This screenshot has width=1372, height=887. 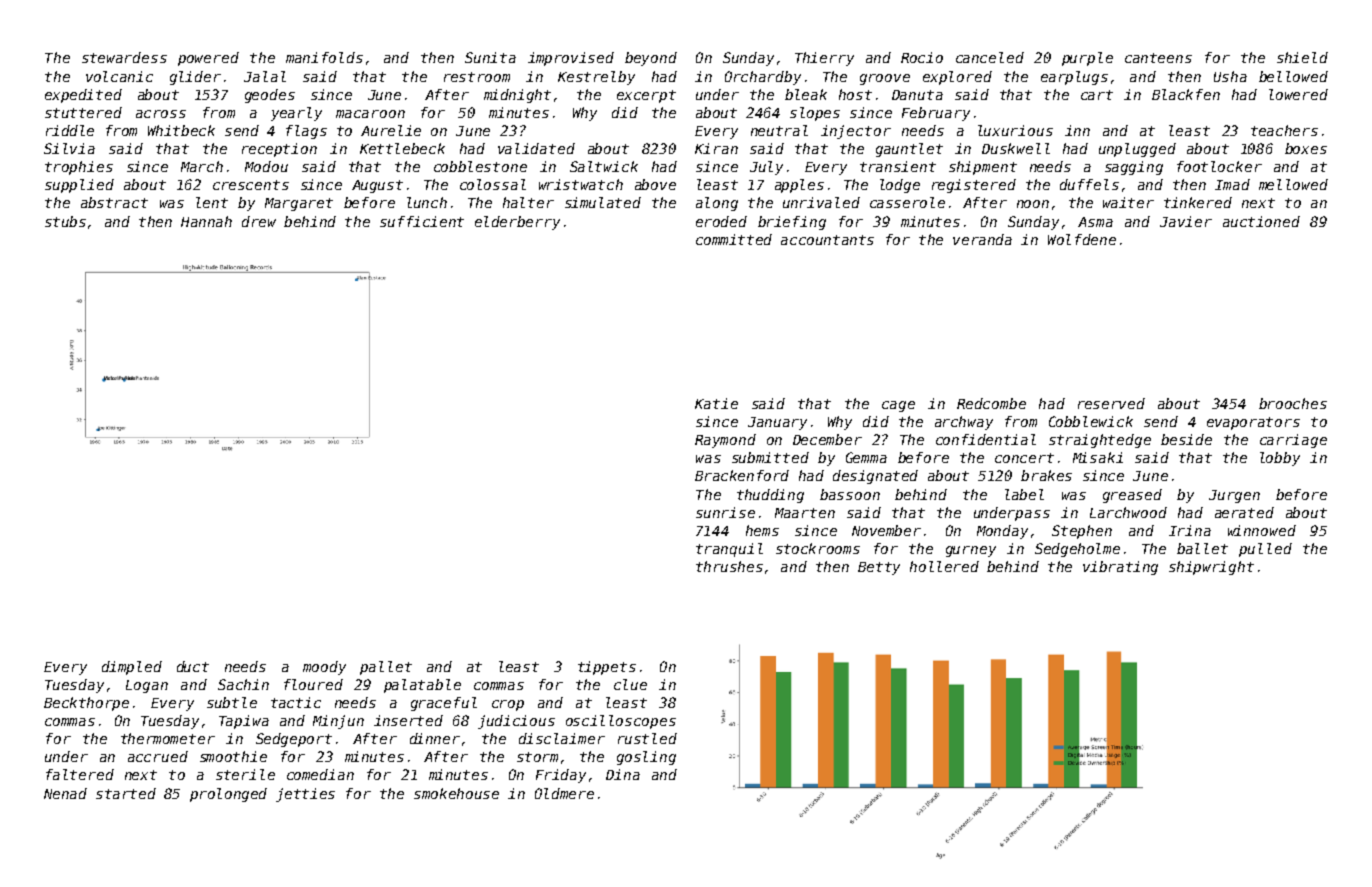 I want to click on drew, so click(x=259, y=221).
